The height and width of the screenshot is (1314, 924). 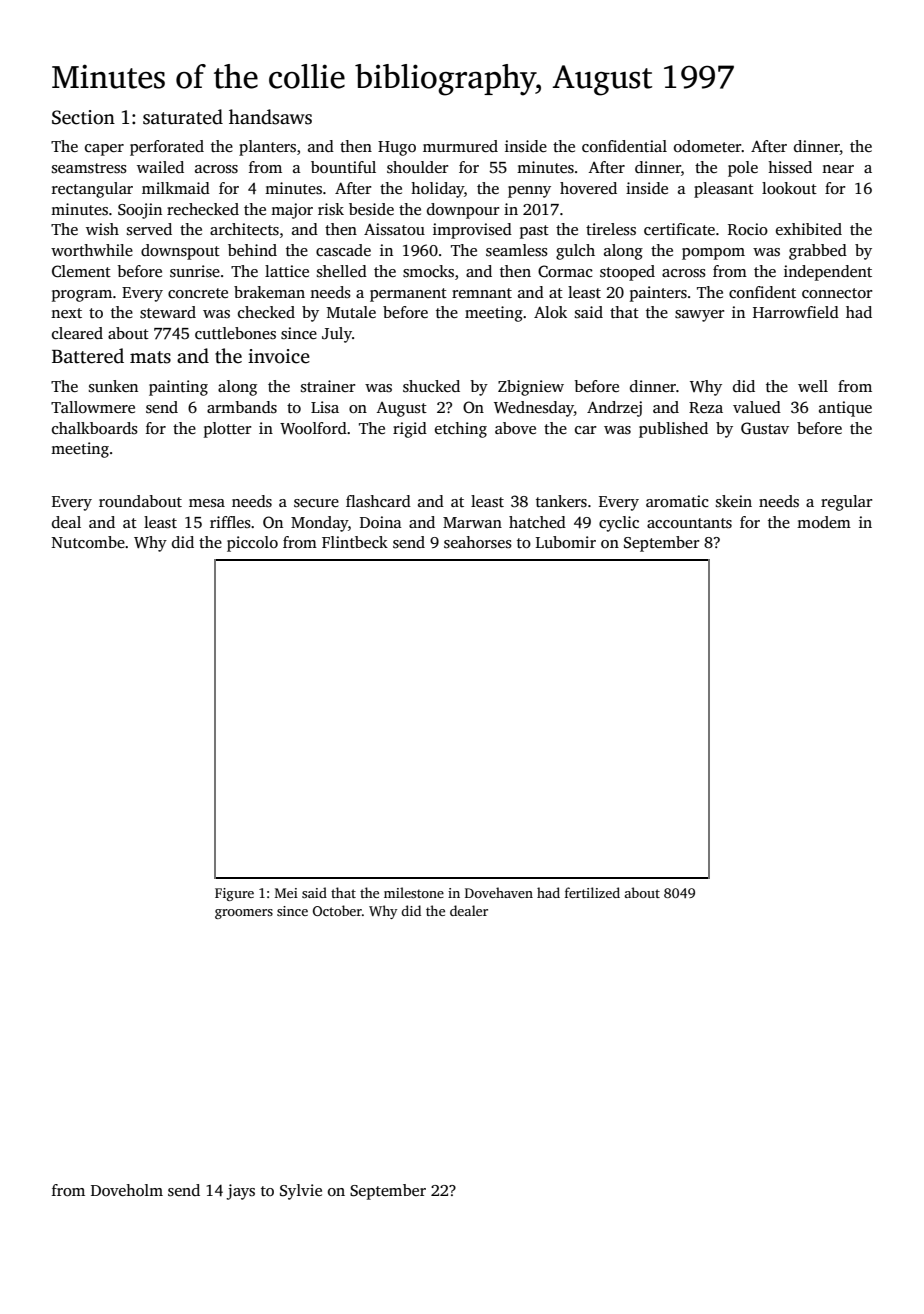 I want to click on valued, so click(x=757, y=407).
